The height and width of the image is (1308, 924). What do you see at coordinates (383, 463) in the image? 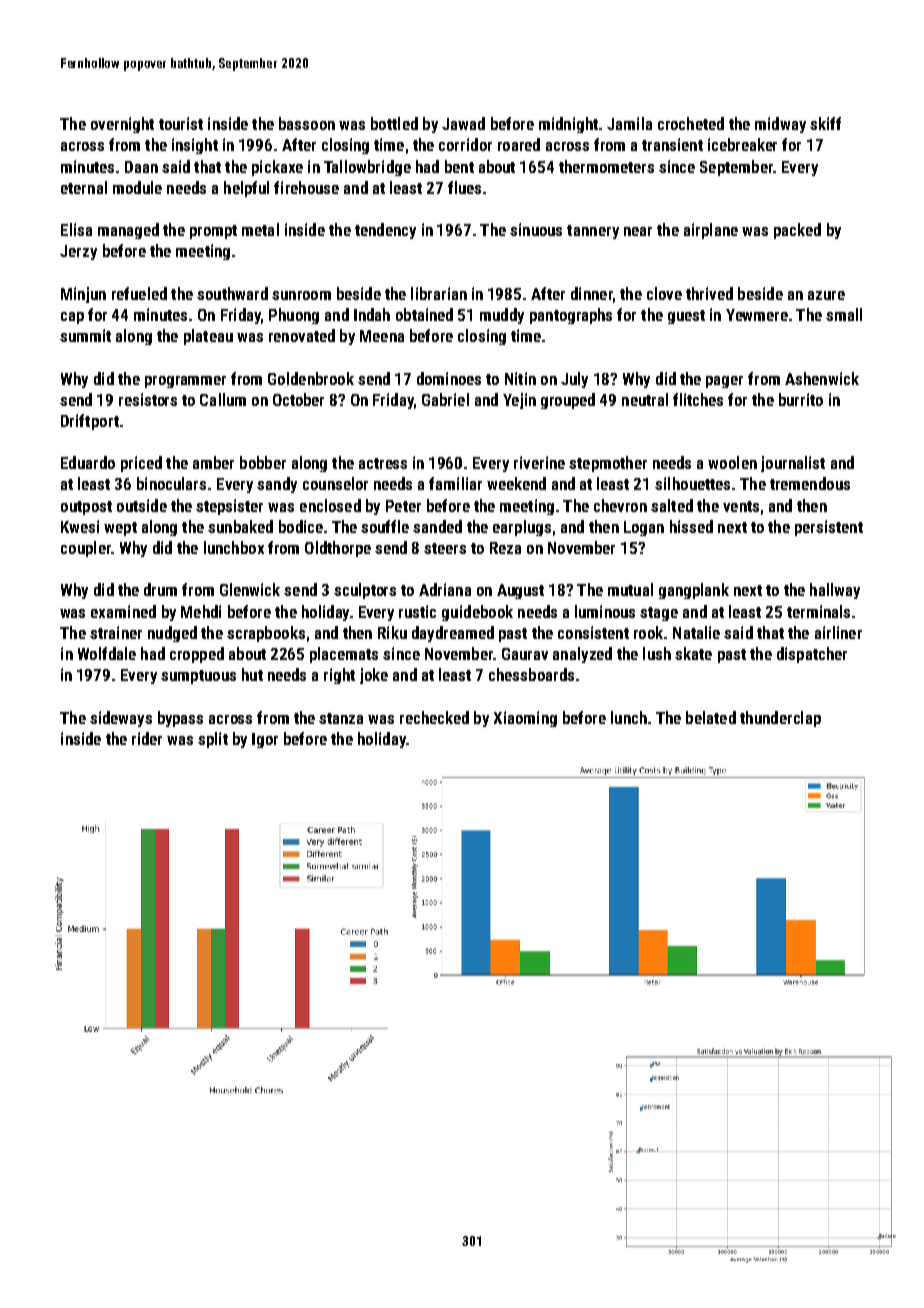
I see `actress` at bounding box center [383, 463].
